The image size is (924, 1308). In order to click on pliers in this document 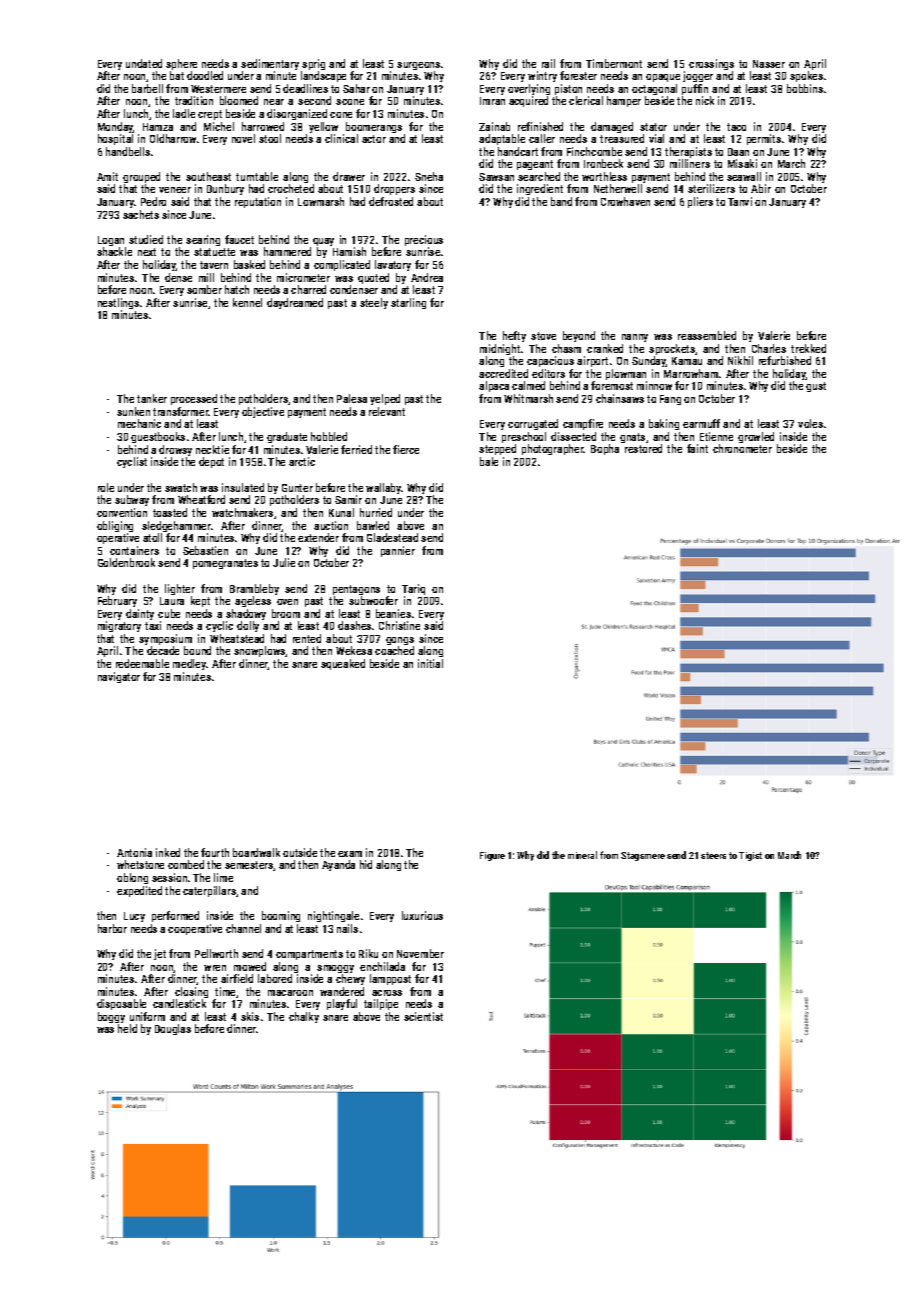, I will do `click(700, 202)`.
